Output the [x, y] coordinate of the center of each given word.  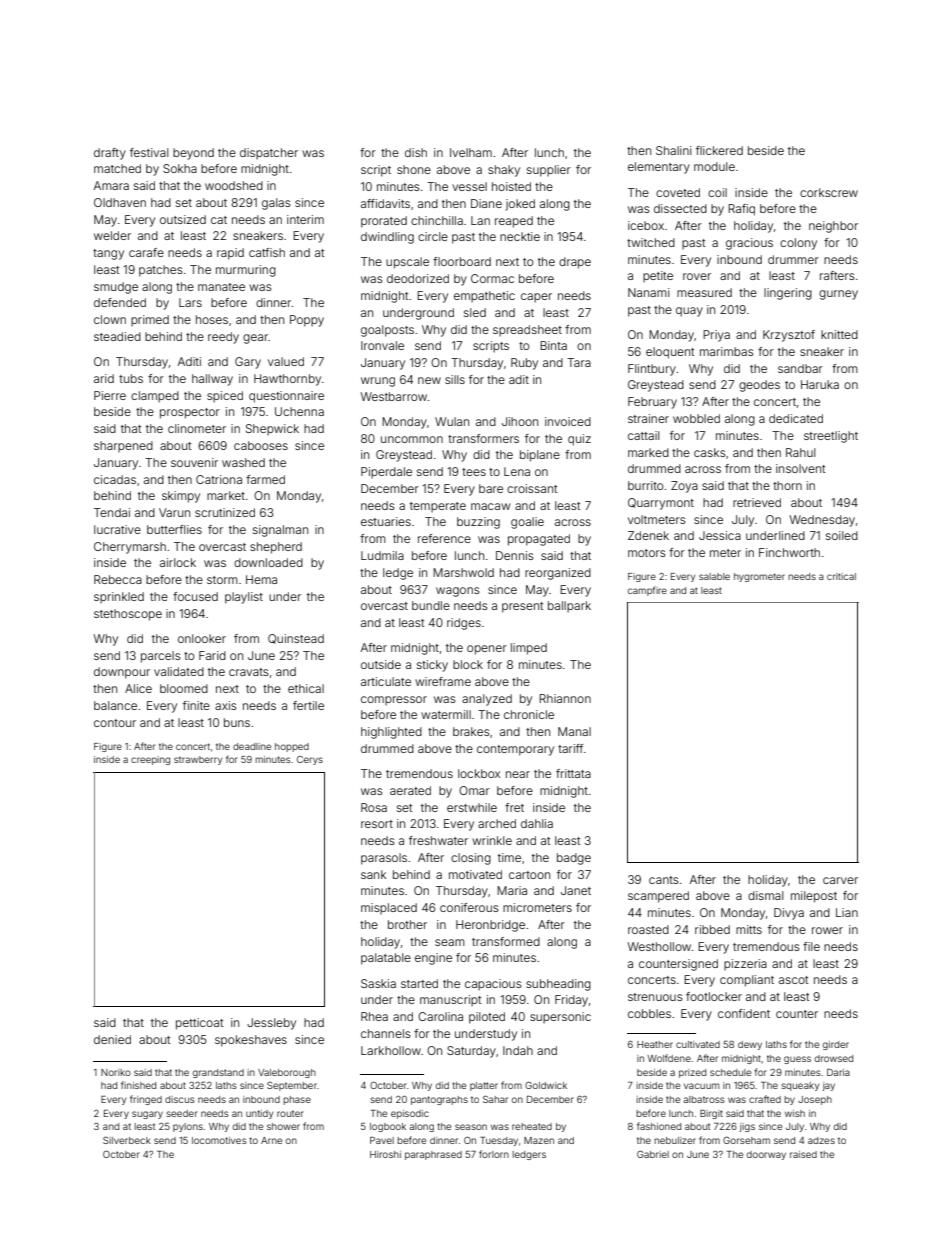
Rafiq [741, 210]
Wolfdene [669, 1058]
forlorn [494, 1154]
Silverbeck [127, 1140]
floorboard [462, 261]
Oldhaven [120, 202]
